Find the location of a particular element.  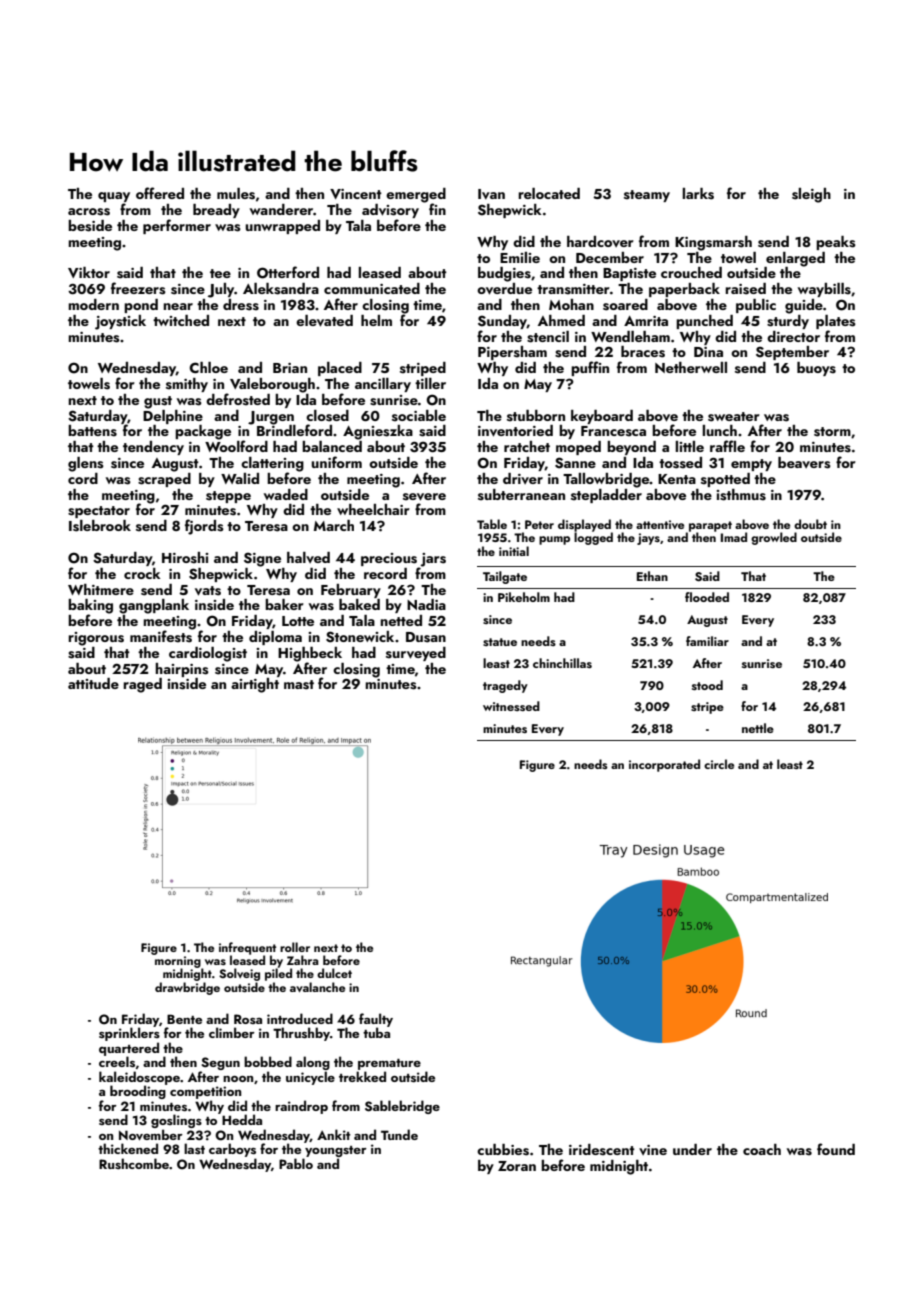

creels is located at coordinates (117, 1061).
